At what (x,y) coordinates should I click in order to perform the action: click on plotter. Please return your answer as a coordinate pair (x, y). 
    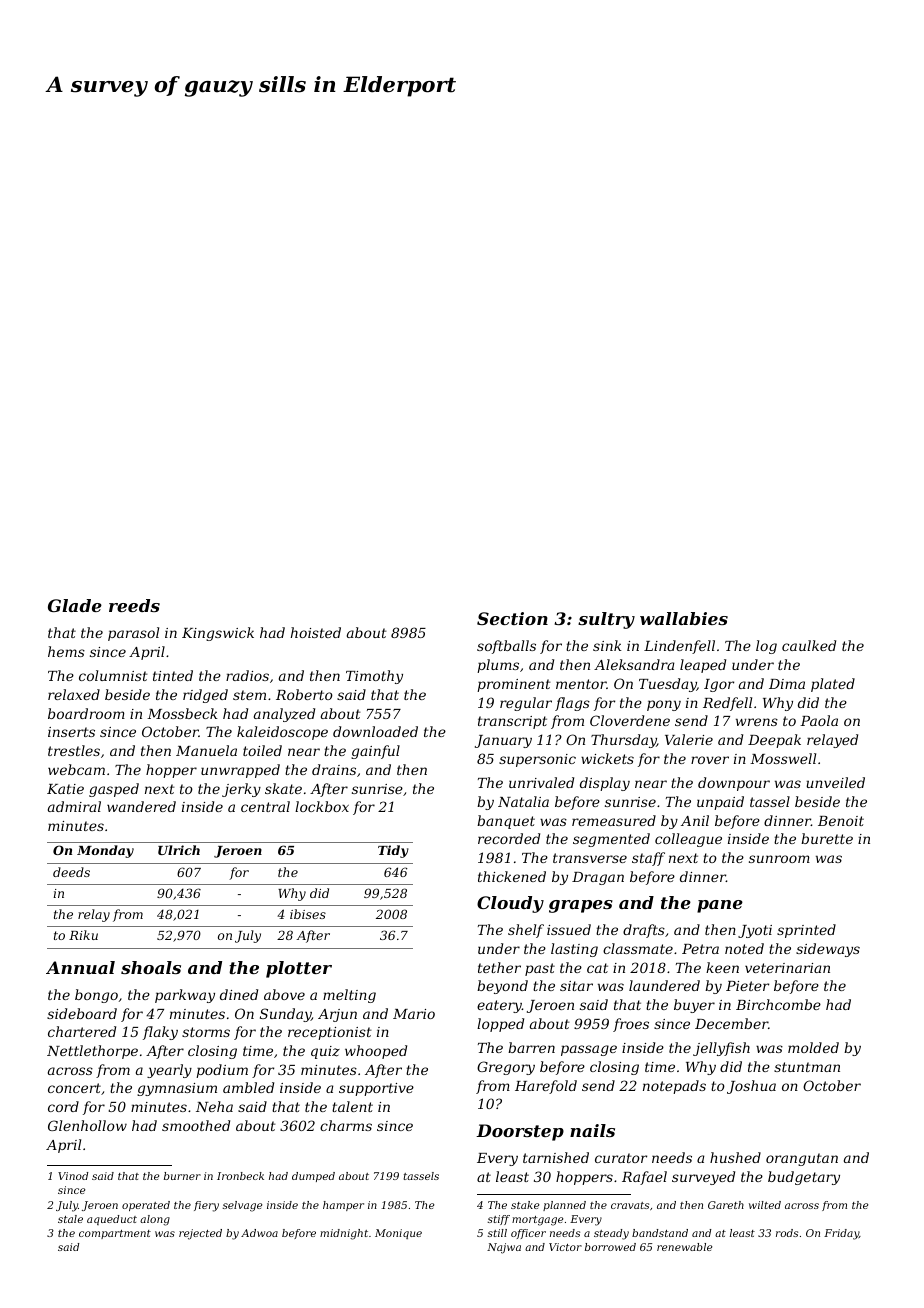
    Looking at the image, I should click on (299, 969).
